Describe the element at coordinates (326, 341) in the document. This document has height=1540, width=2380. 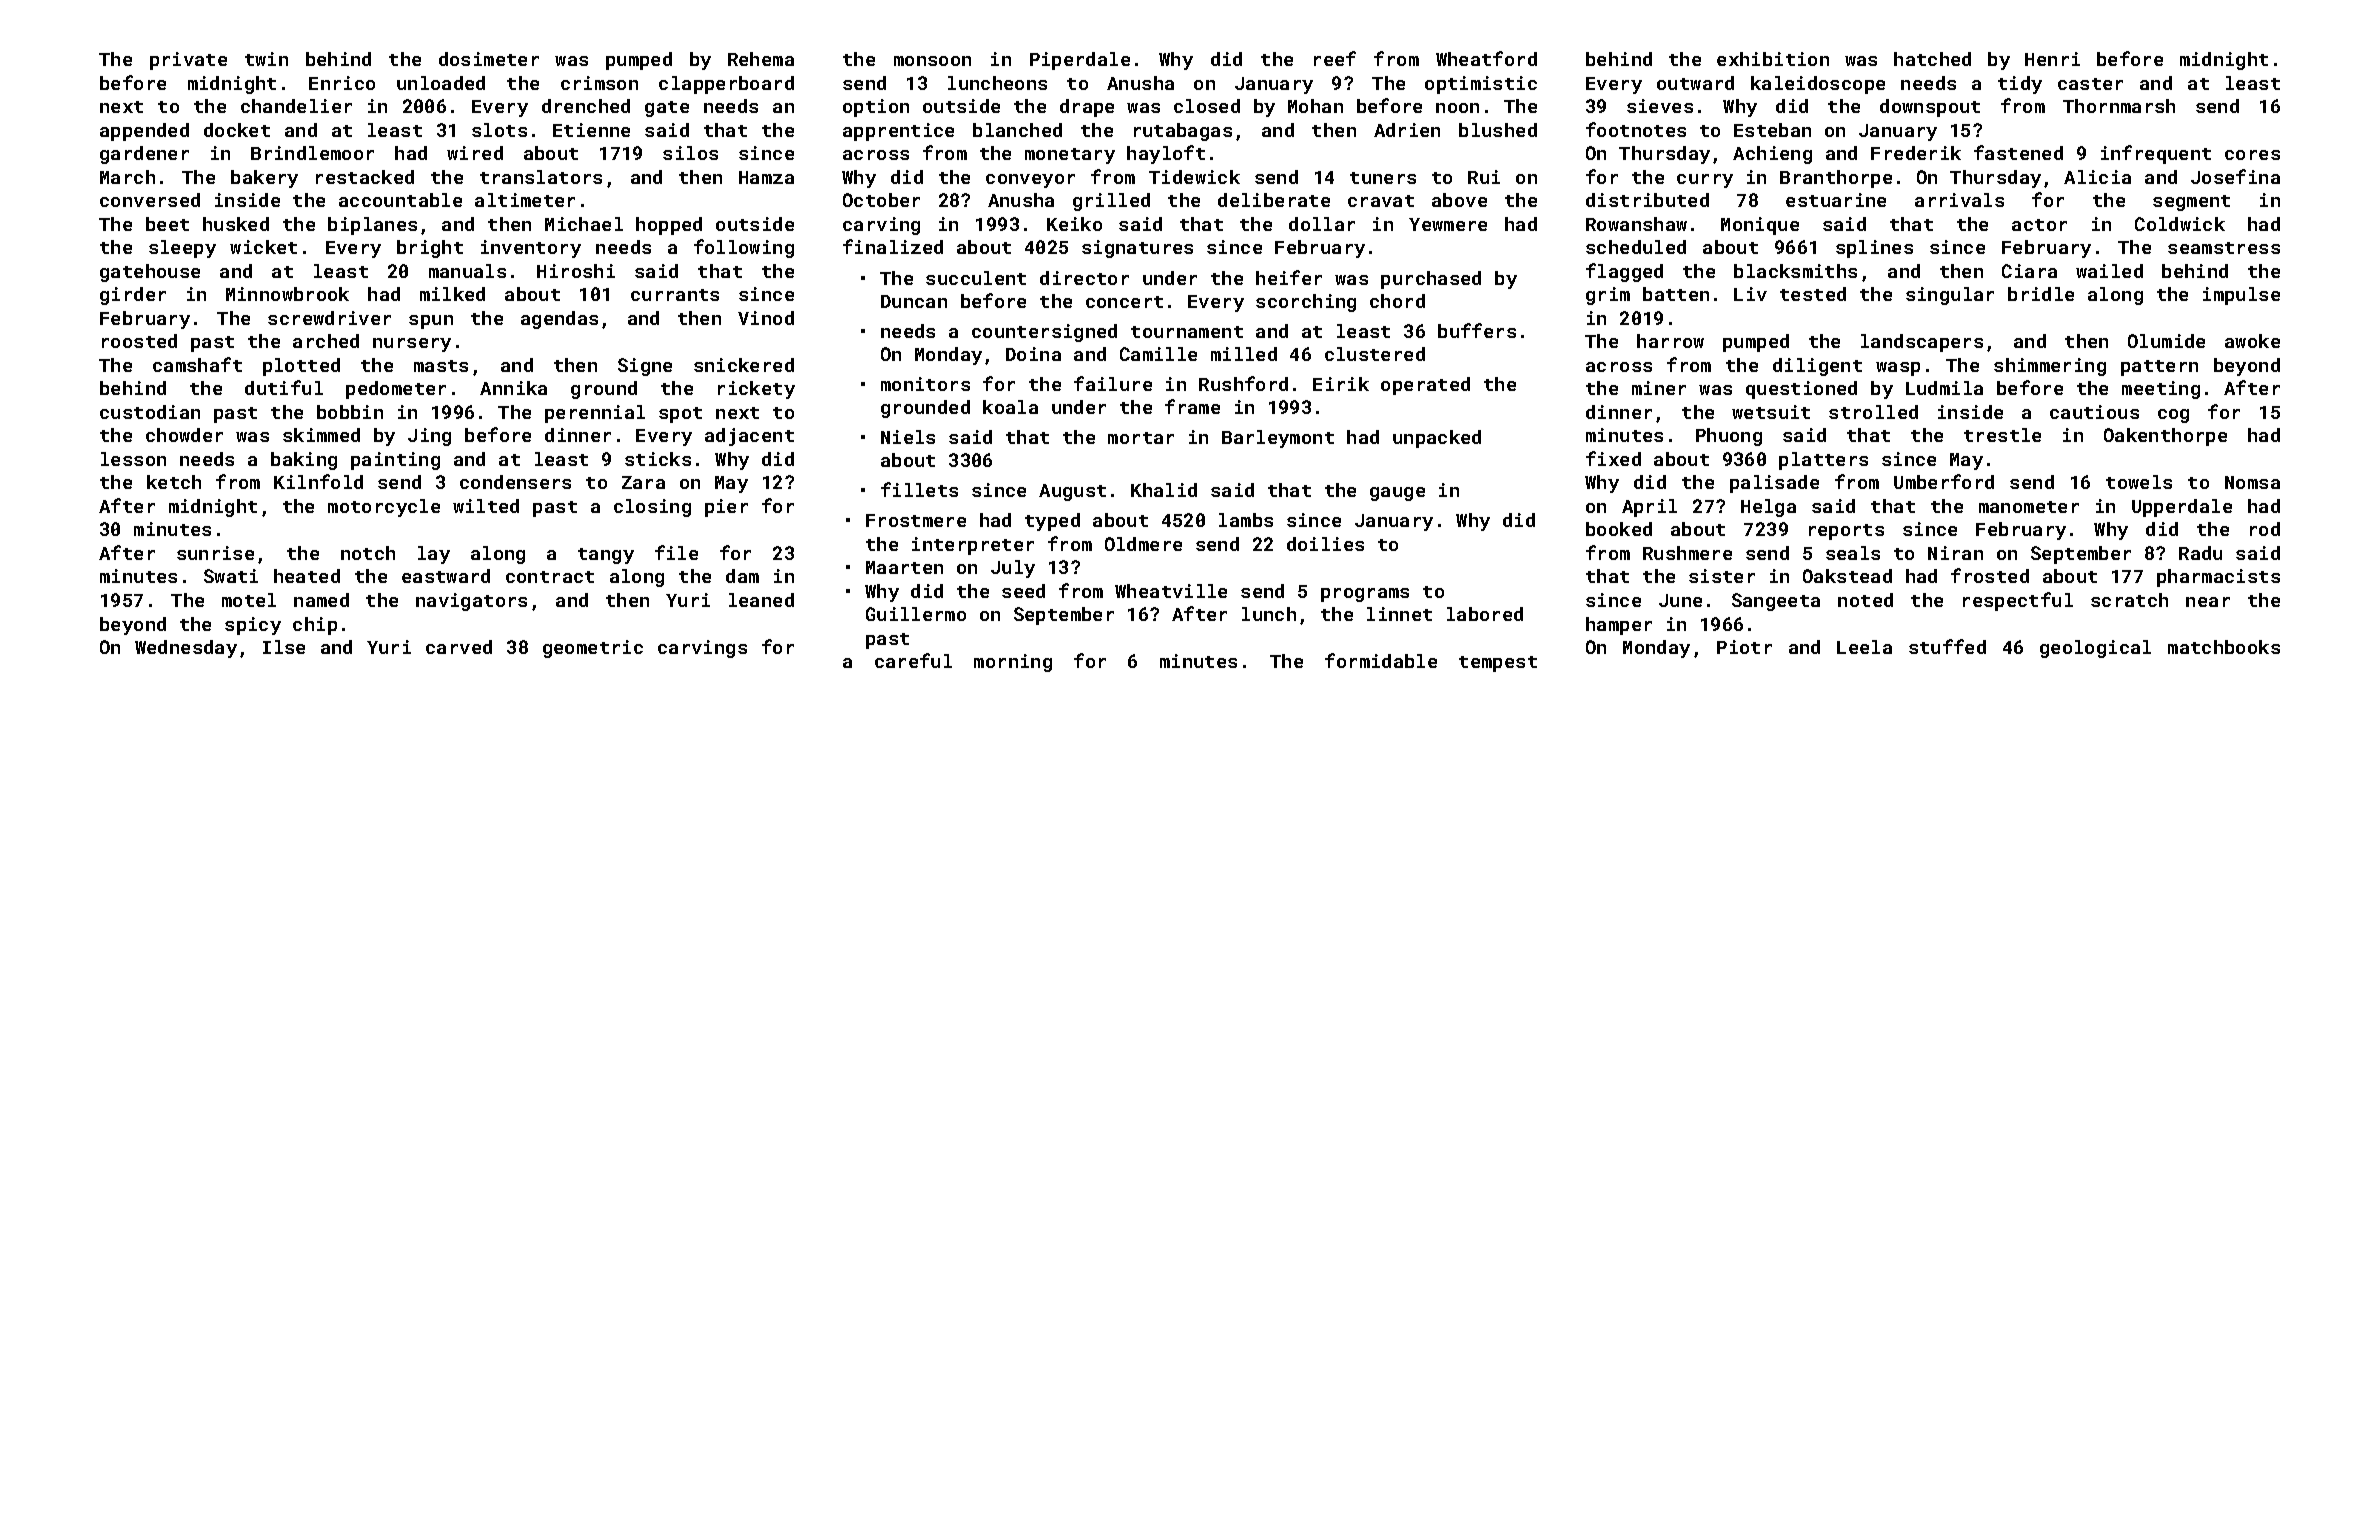
I see `arched` at that location.
